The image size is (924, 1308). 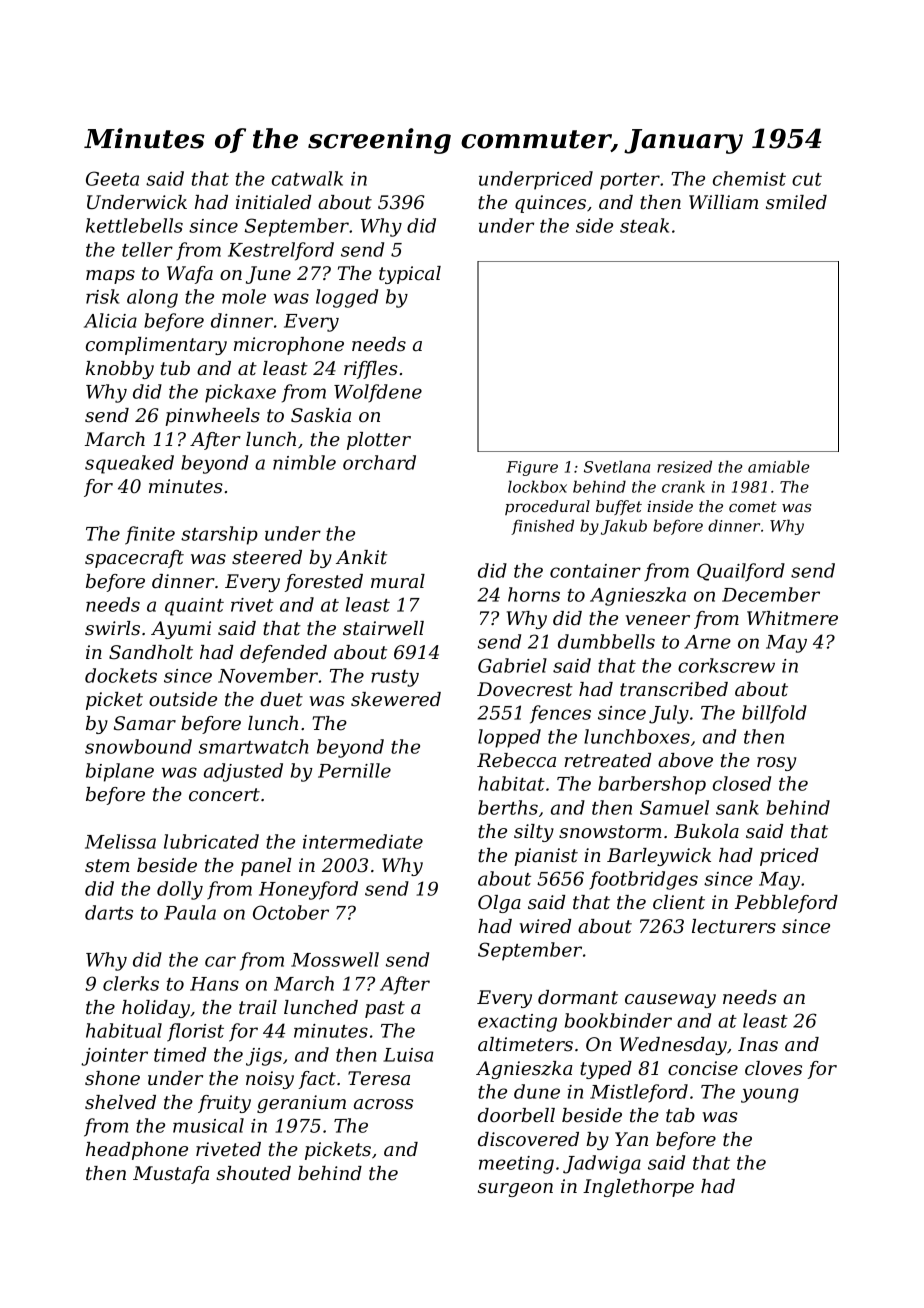 What do you see at coordinates (268, 275) in the image?
I see `June` at bounding box center [268, 275].
